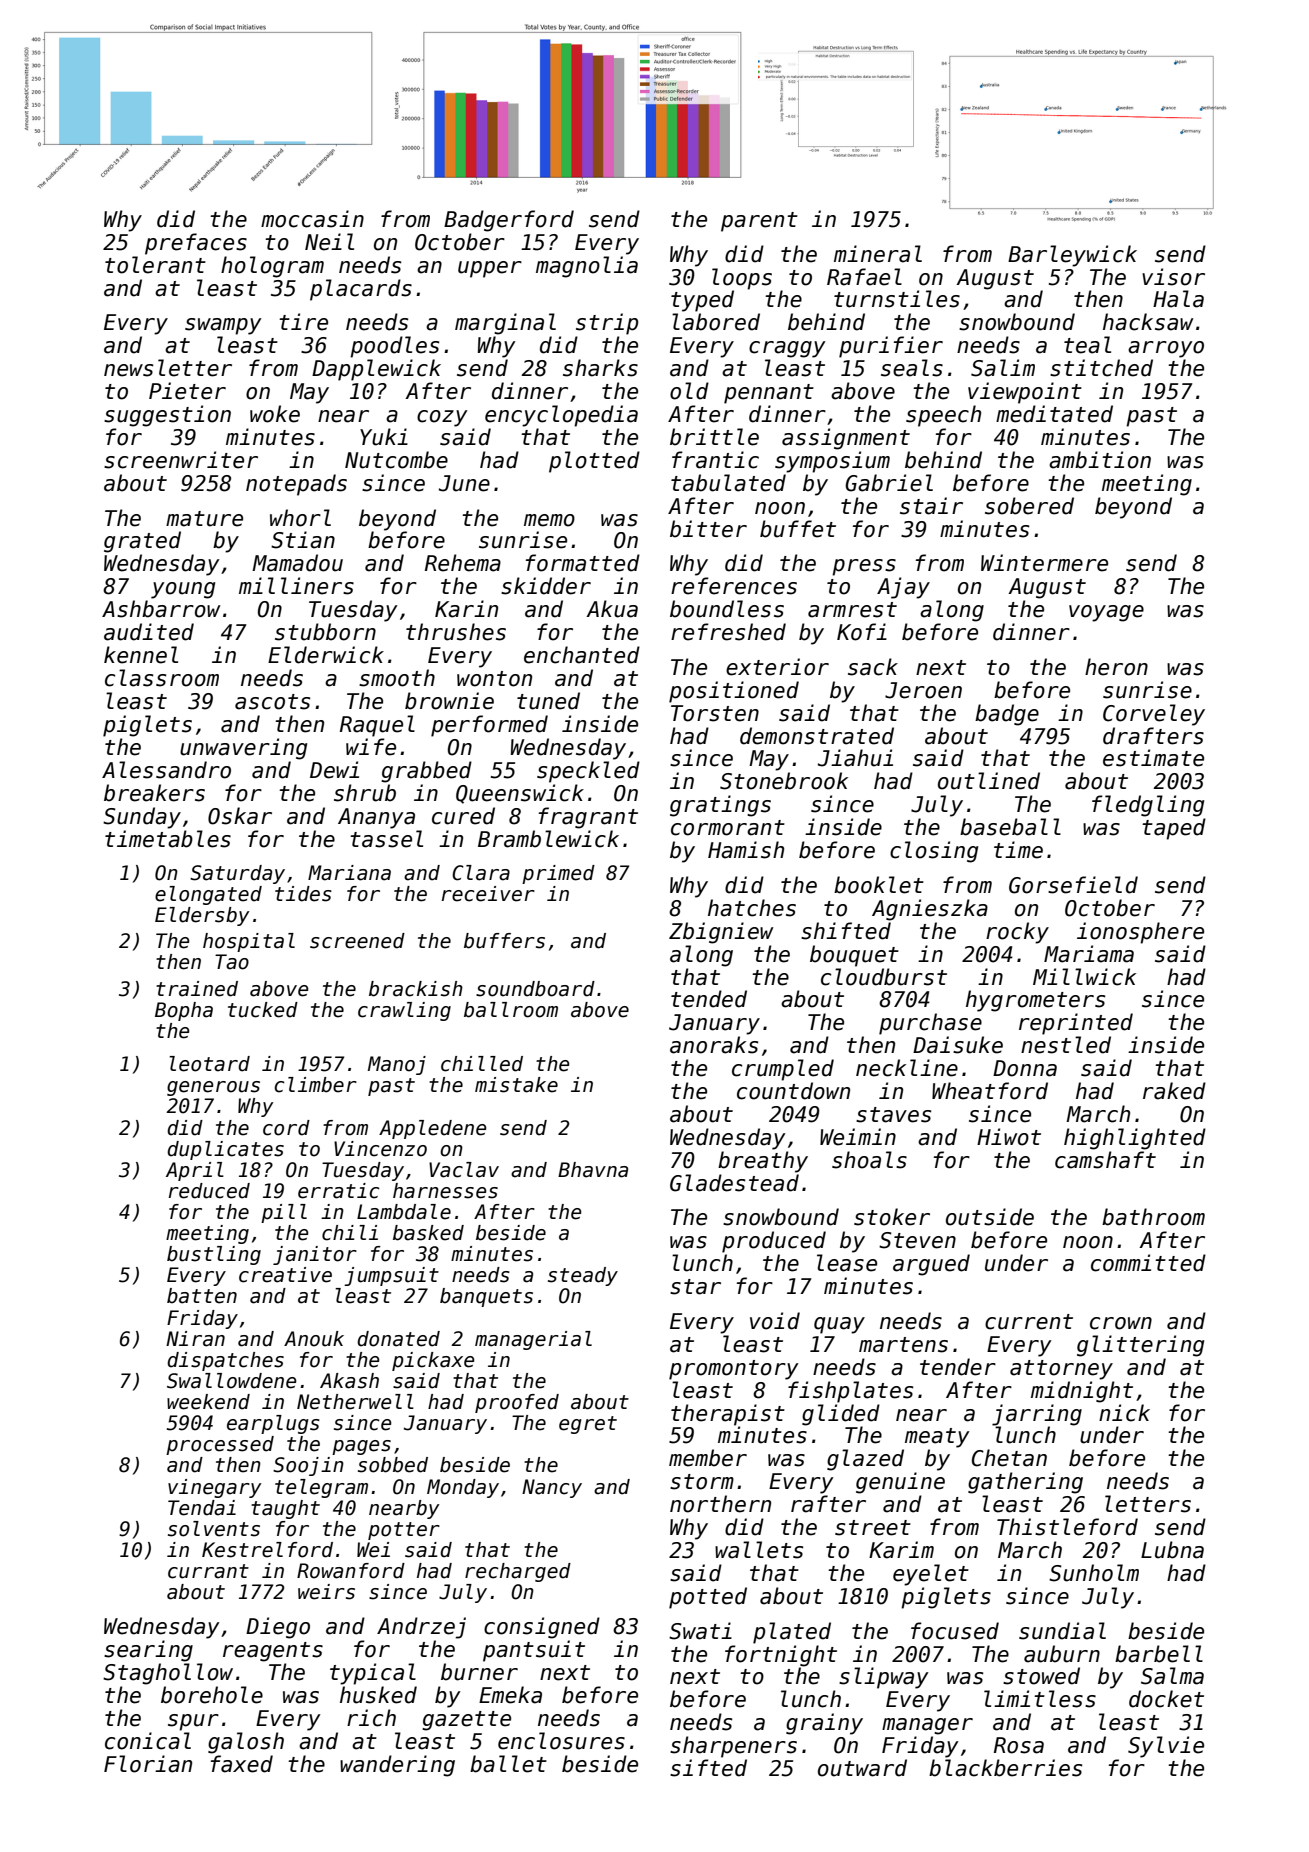  What do you see at coordinates (184, 1011) in the page?
I see `Bopha` at bounding box center [184, 1011].
